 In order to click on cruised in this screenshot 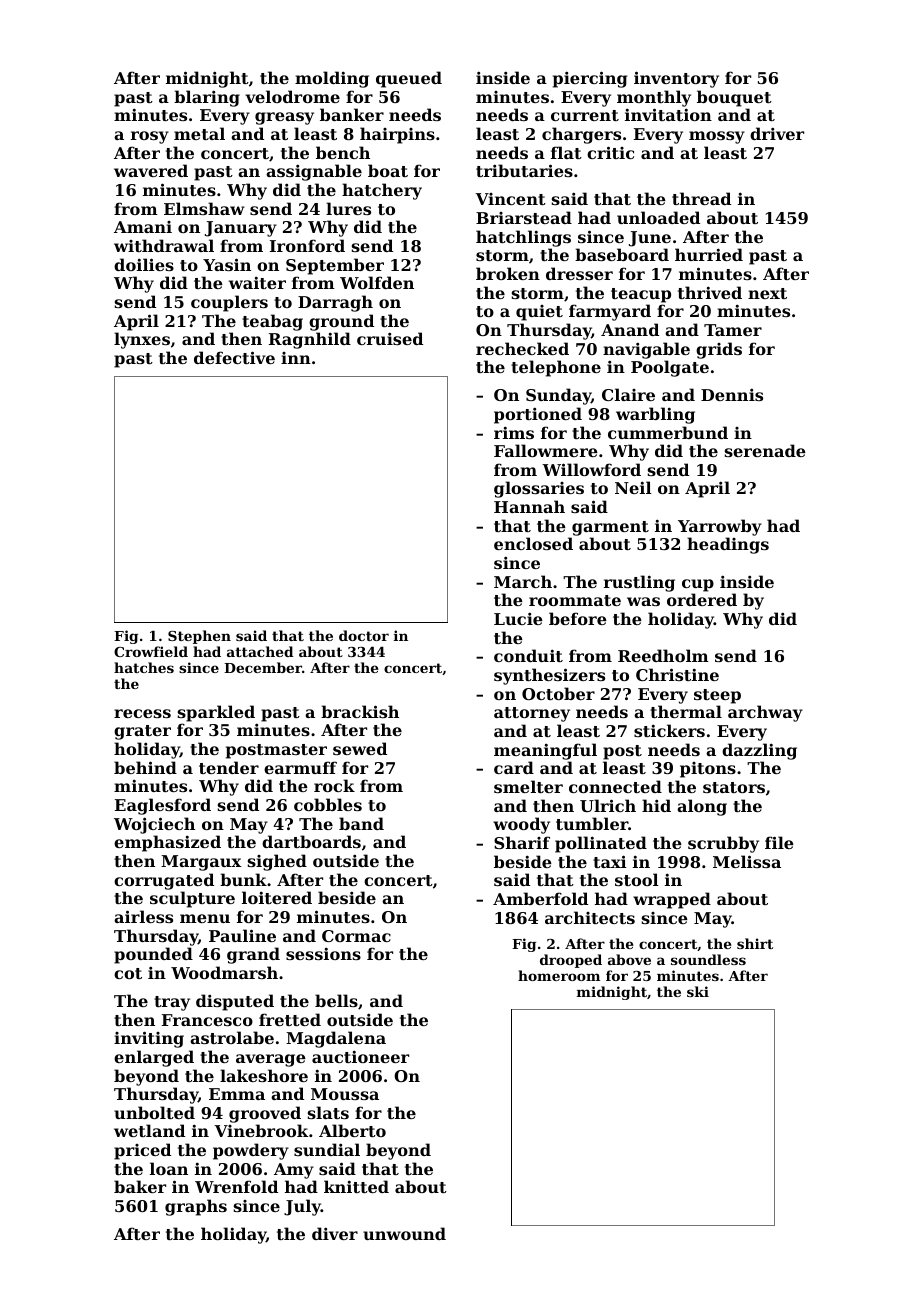, I will do `click(390, 338)`.
